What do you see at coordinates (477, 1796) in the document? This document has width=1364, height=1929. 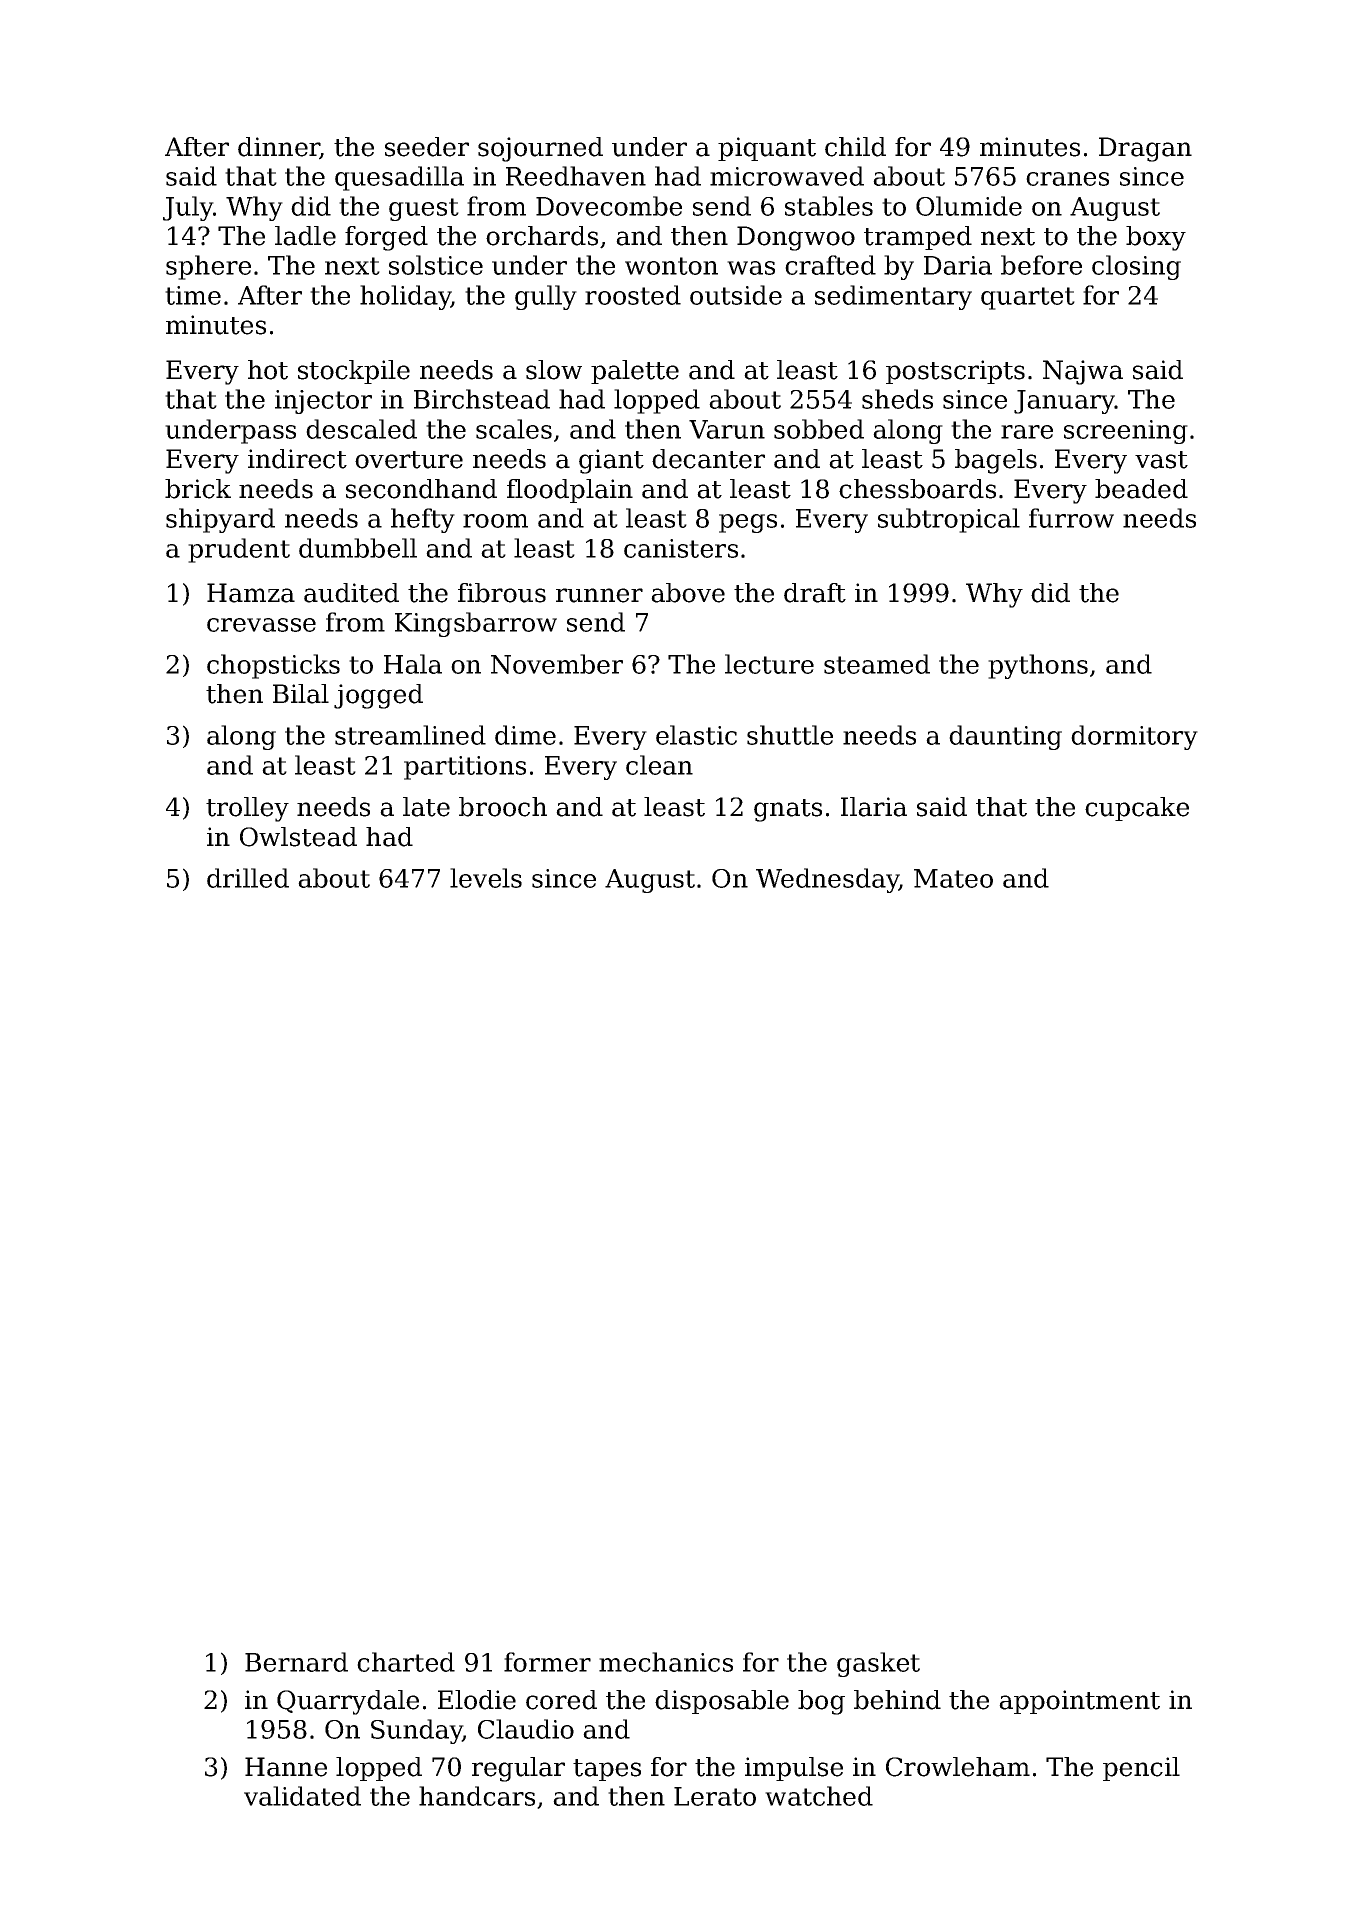 I see `handcars` at bounding box center [477, 1796].
